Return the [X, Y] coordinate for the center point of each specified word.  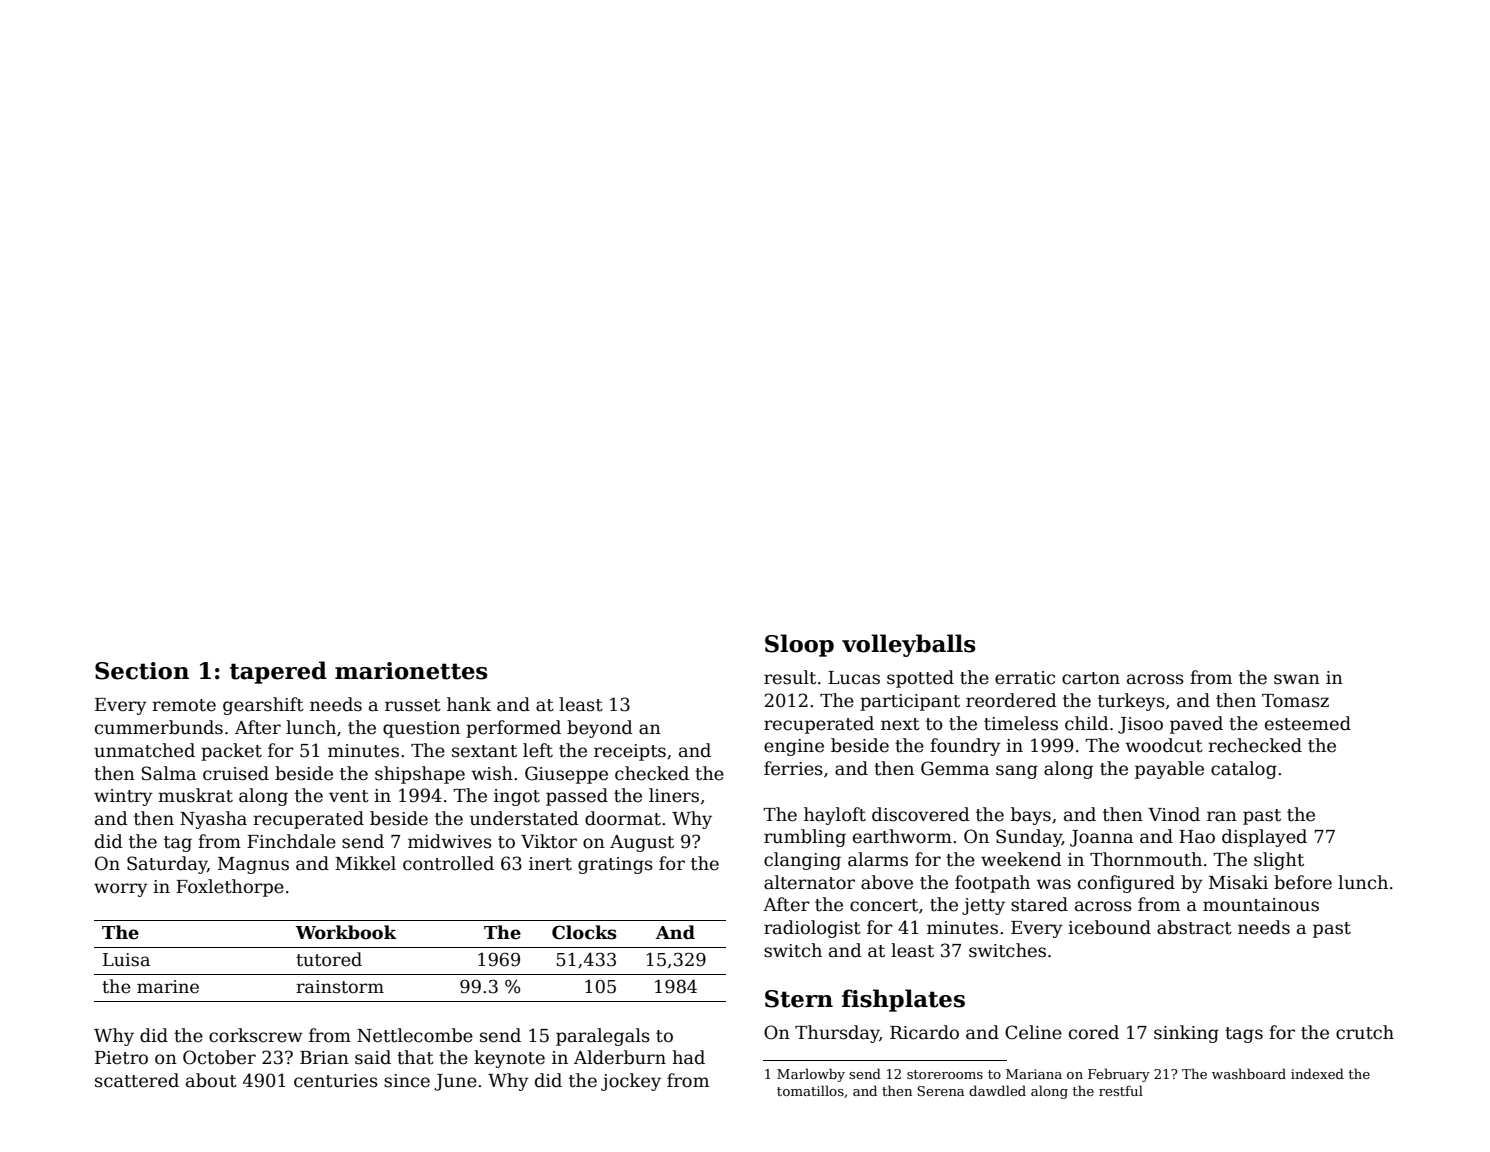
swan [1297, 679]
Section [142, 671]
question [421, 729]
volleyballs [909, 645]
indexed [1317, 1073]
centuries [336, 1081]
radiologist [812, 929]
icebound [1109, 927]
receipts [630, 752]
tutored [329, 959]
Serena [940, 1091]
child [1087, 723]
